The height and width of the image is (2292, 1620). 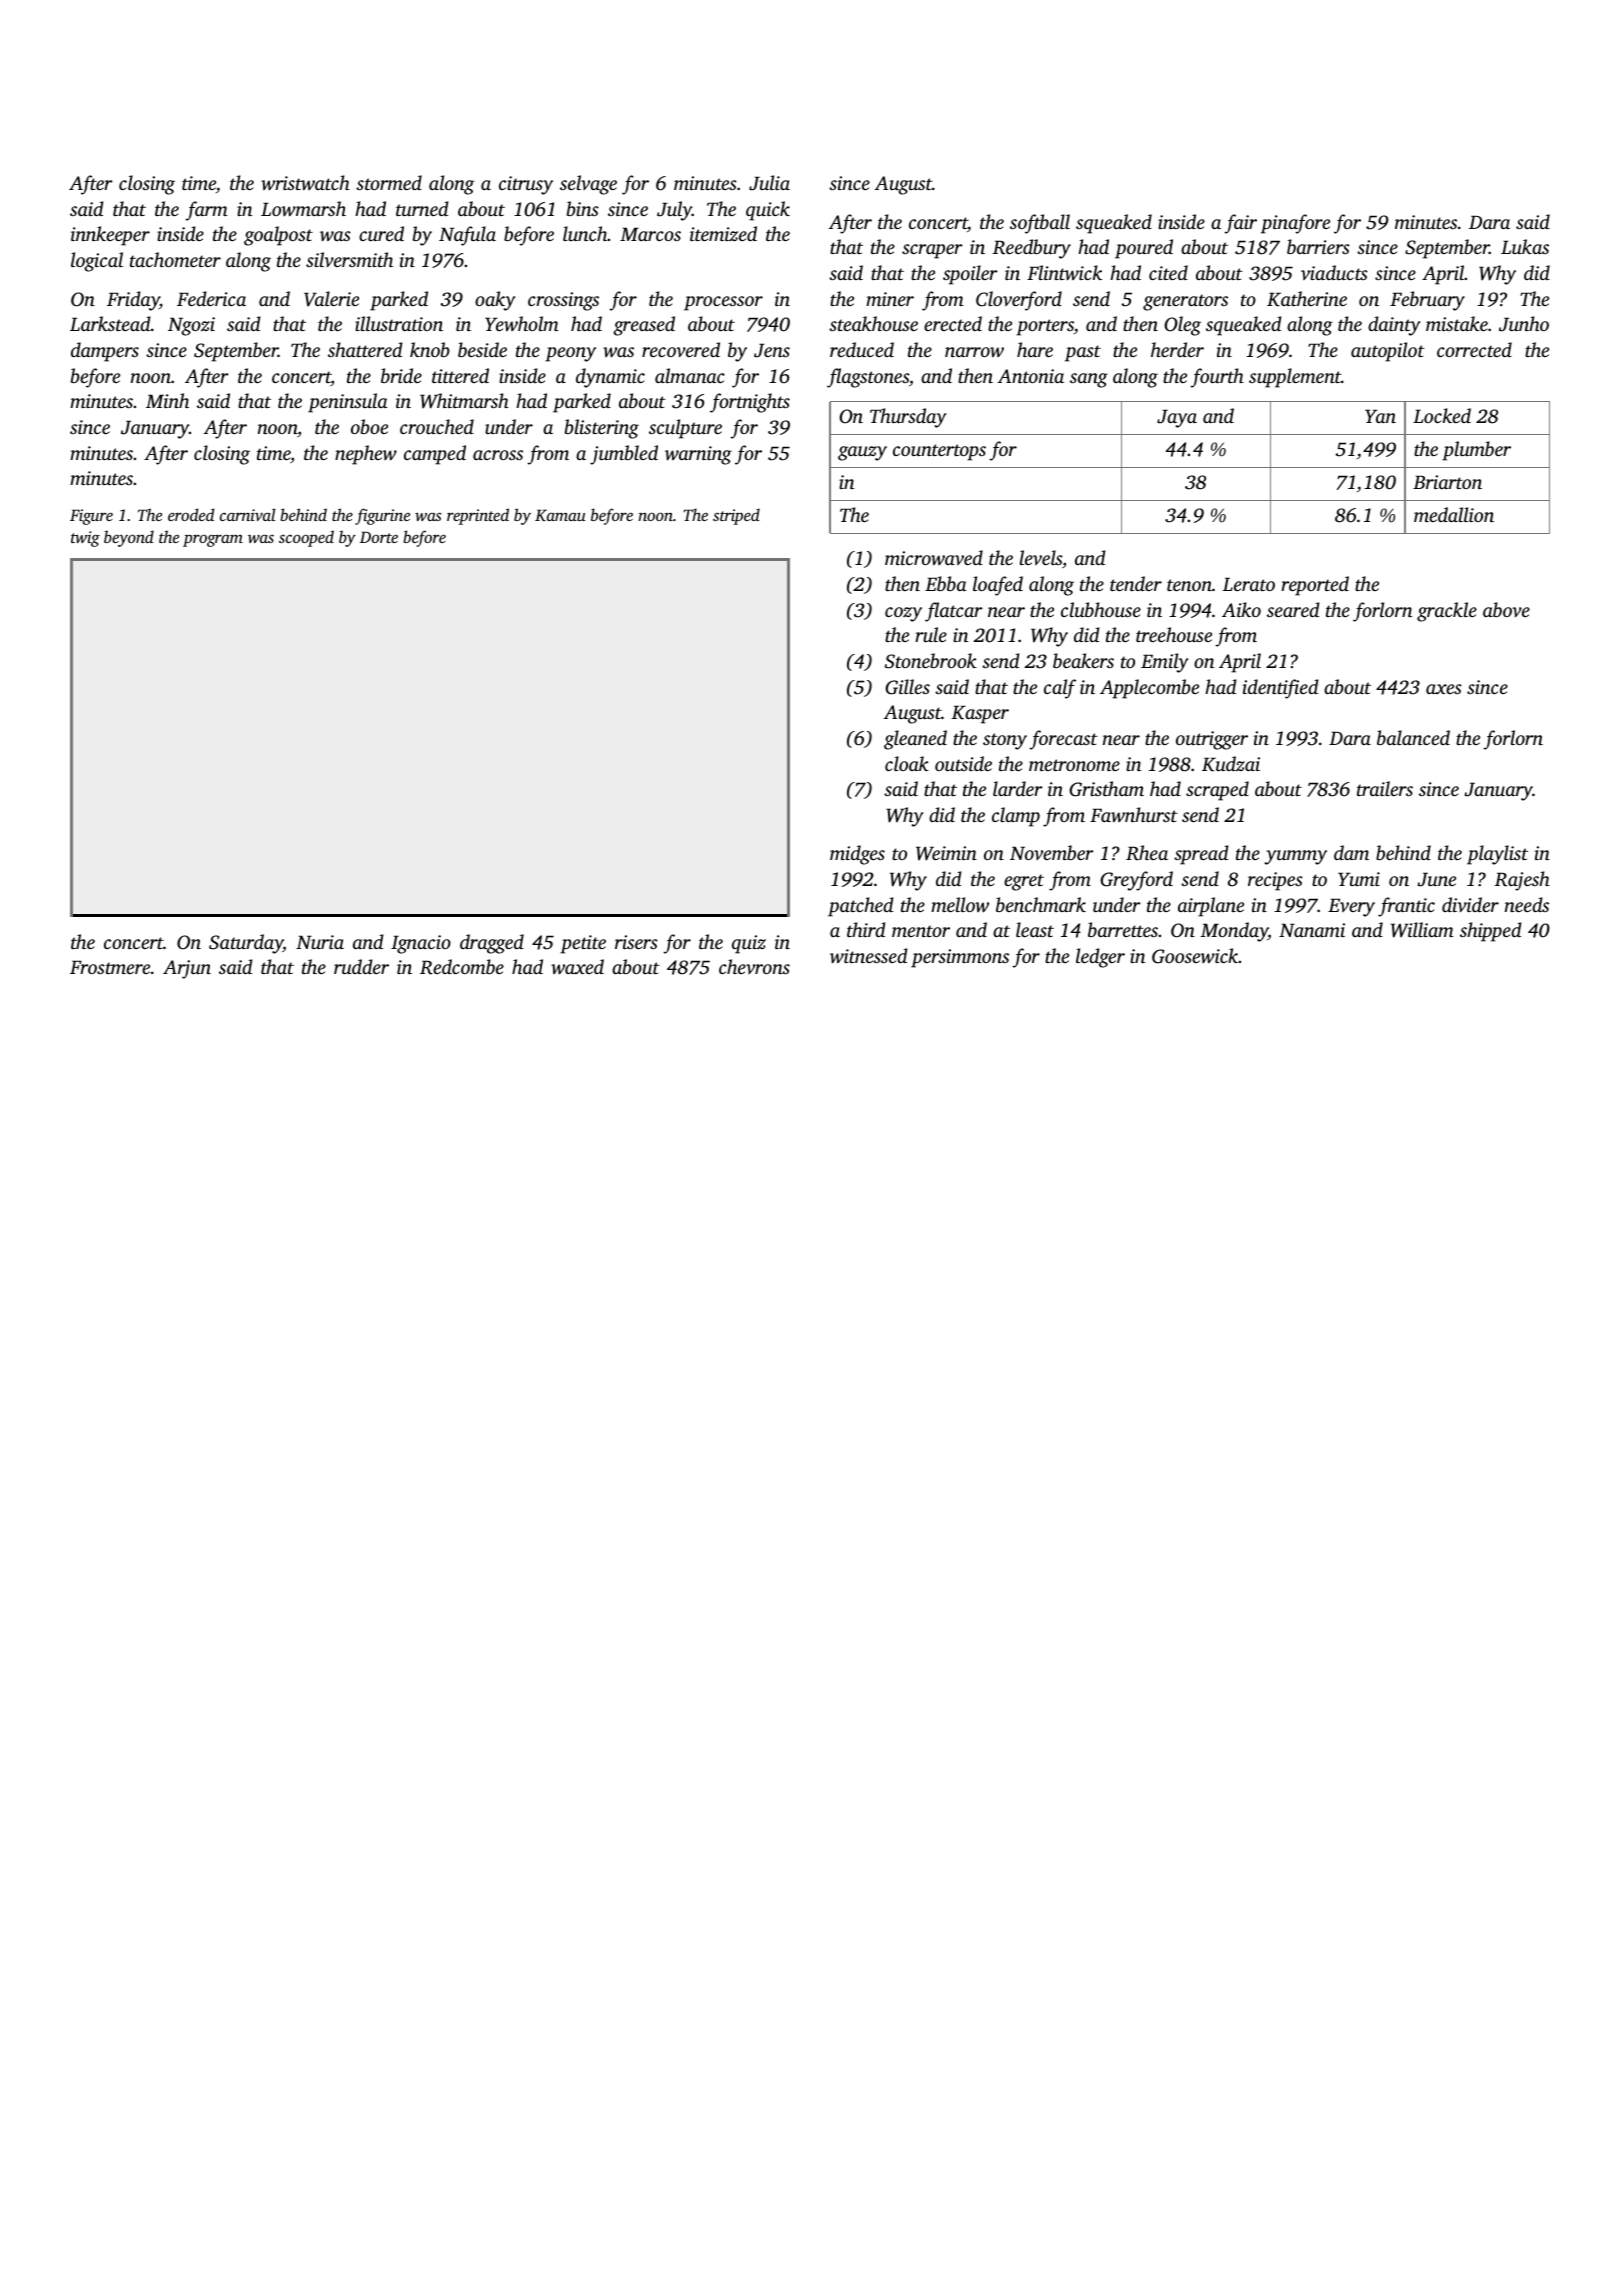 What do you see at coordinates (754, 966) in the image?
I see `chevrons` at bounding box center [754, 966].
